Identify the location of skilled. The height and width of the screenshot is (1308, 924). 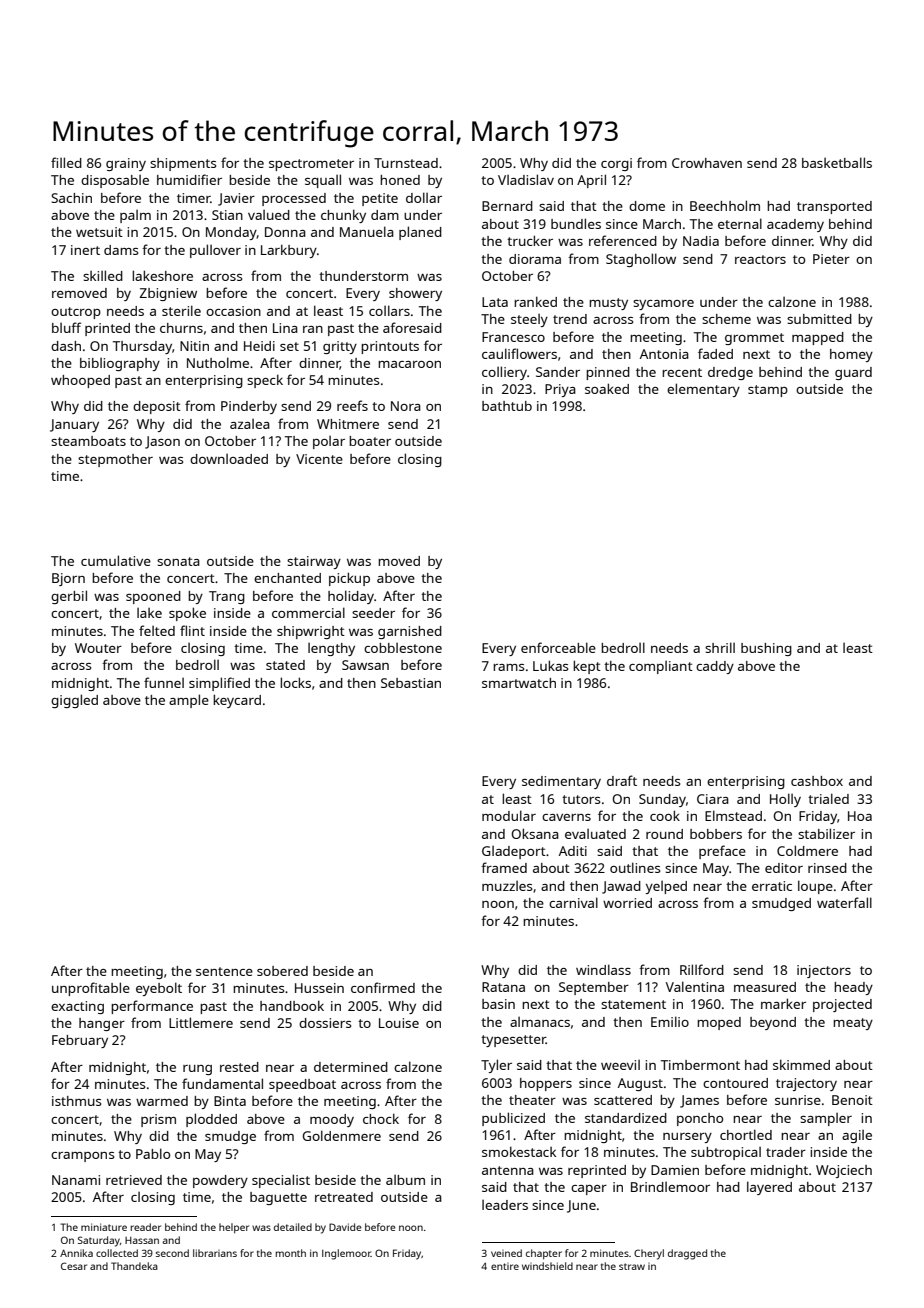
(103, 275).
